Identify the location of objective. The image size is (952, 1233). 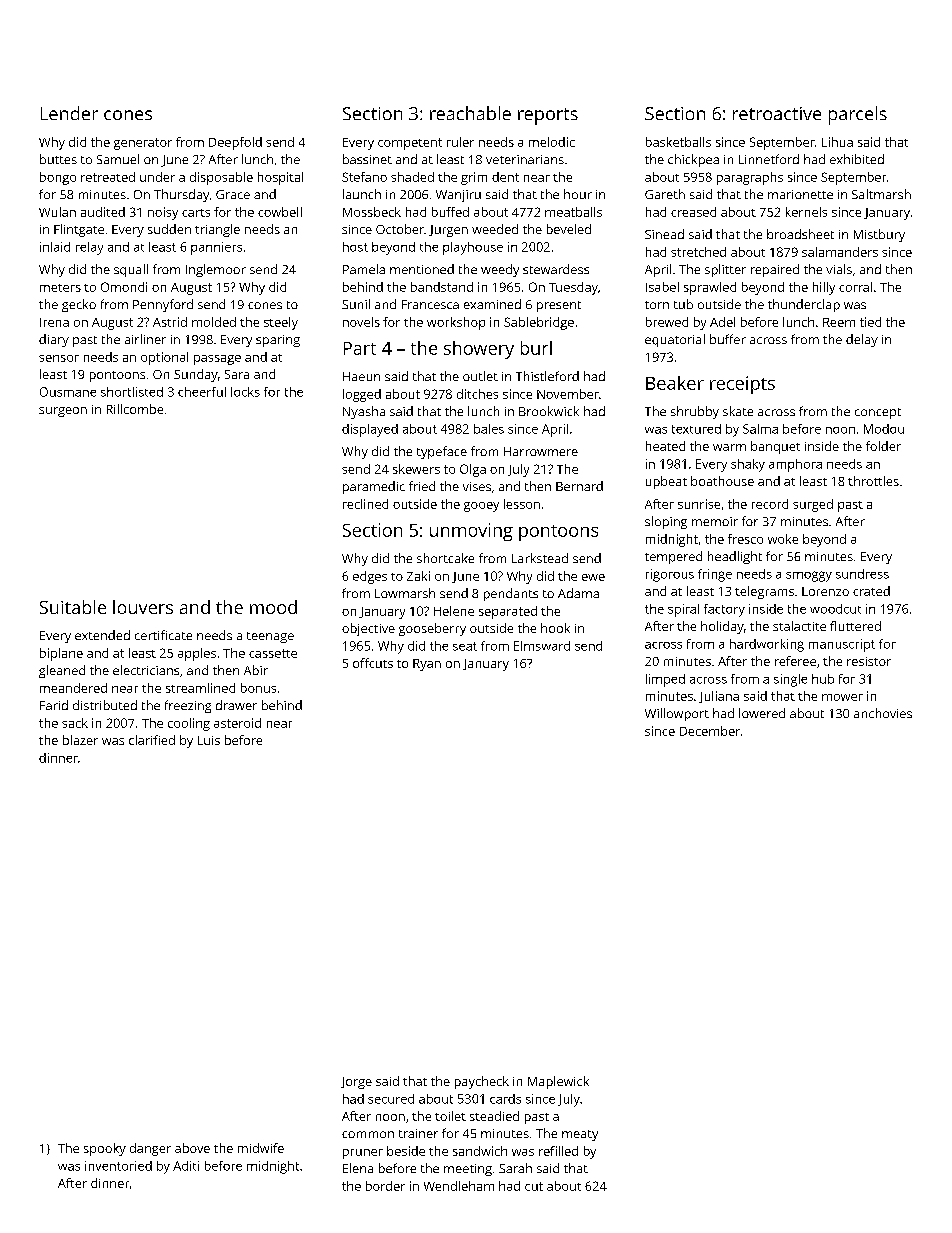
(368, 629).
